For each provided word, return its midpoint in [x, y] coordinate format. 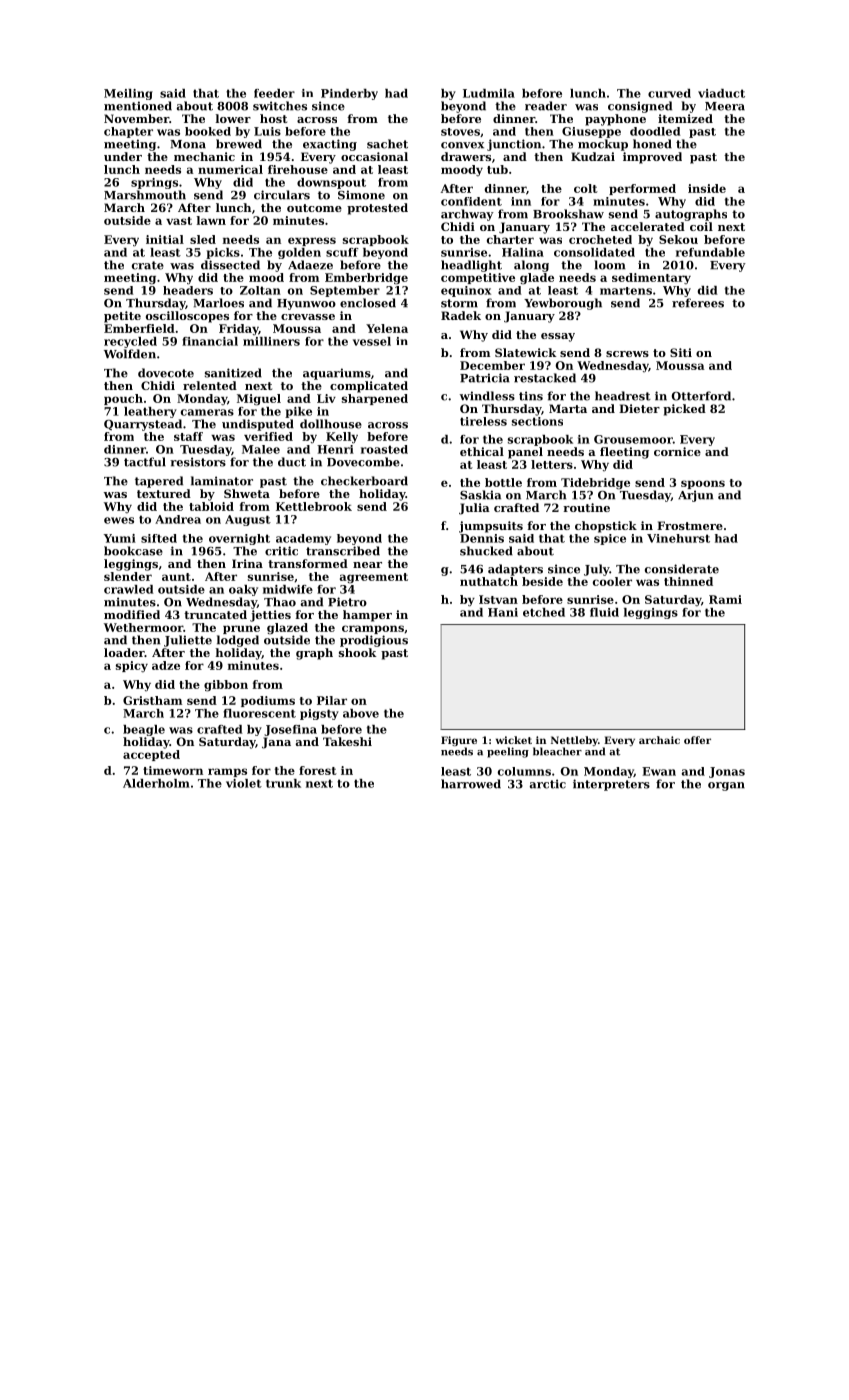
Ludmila [489, 93]
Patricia [485, 378]
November [136, 118]
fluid [604, 612]
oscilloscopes [187, 317]
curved [669, 93]
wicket [514, 740]
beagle [144, 730]
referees [698, 303]
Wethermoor [143, 627]
